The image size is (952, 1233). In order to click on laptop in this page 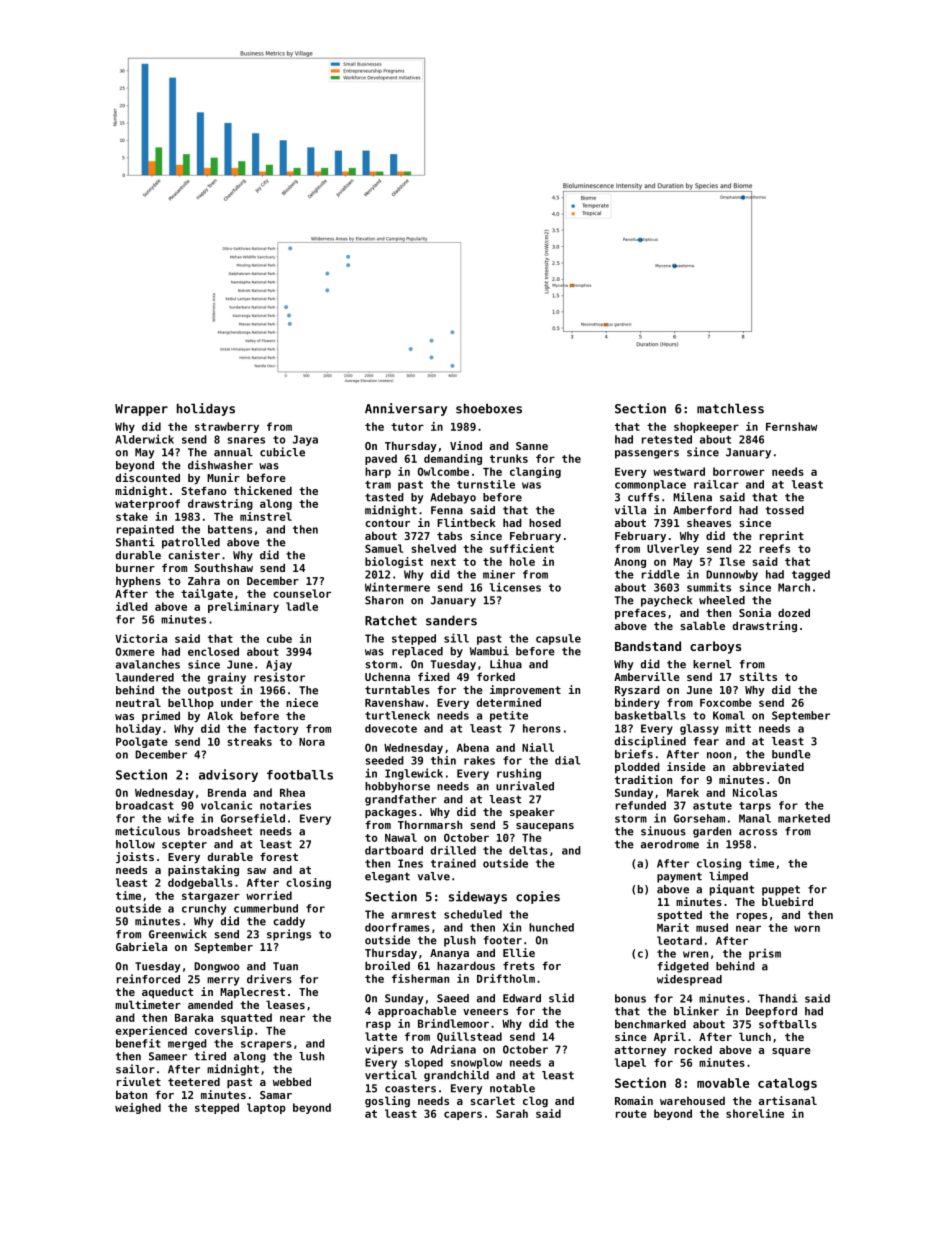, I will do `click(266, 1108)`.
